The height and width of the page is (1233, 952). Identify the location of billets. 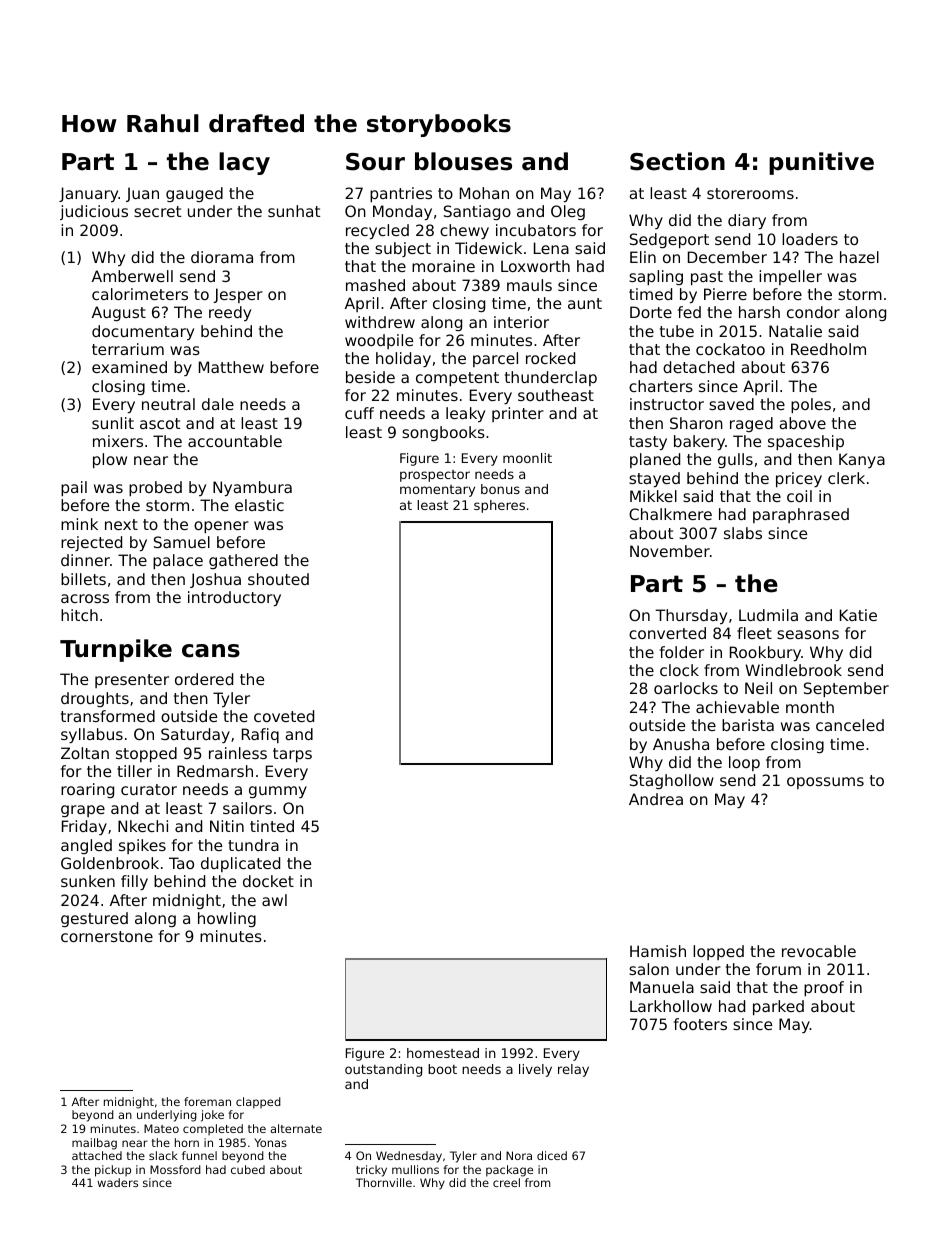
(83, 579).
